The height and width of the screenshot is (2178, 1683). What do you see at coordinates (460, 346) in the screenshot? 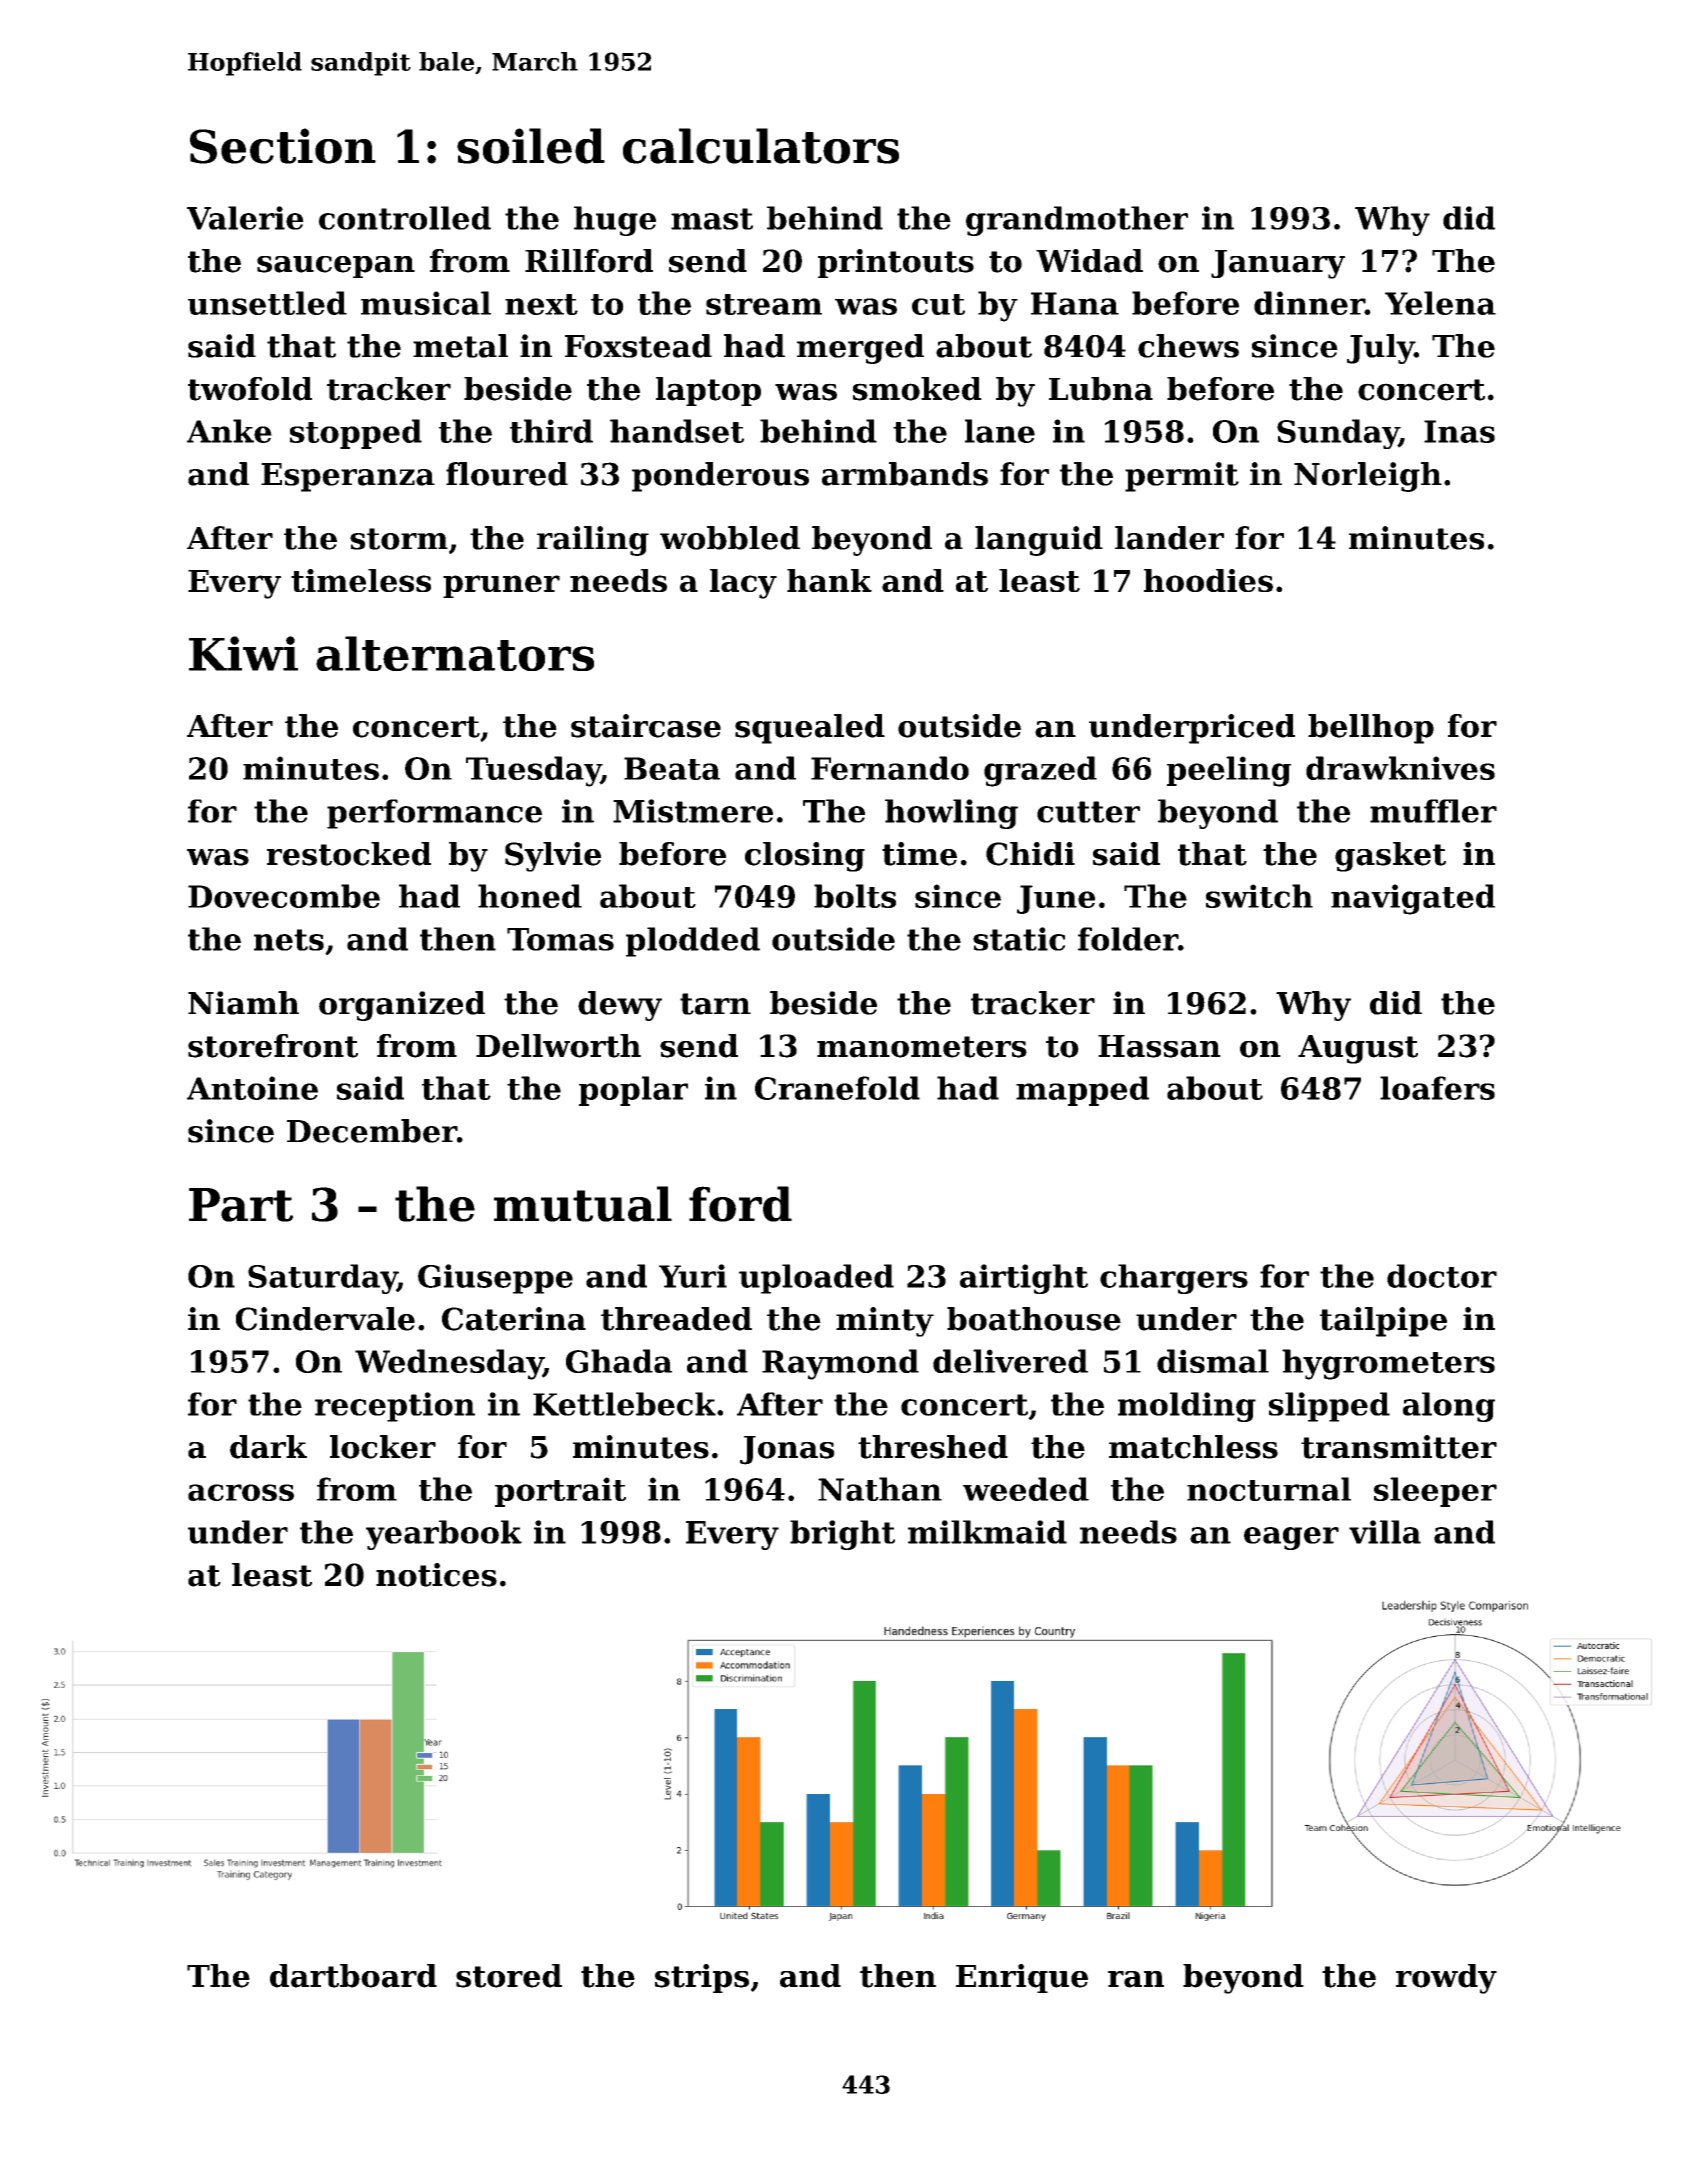
I see `metal` at bounding box center [460, 346].
